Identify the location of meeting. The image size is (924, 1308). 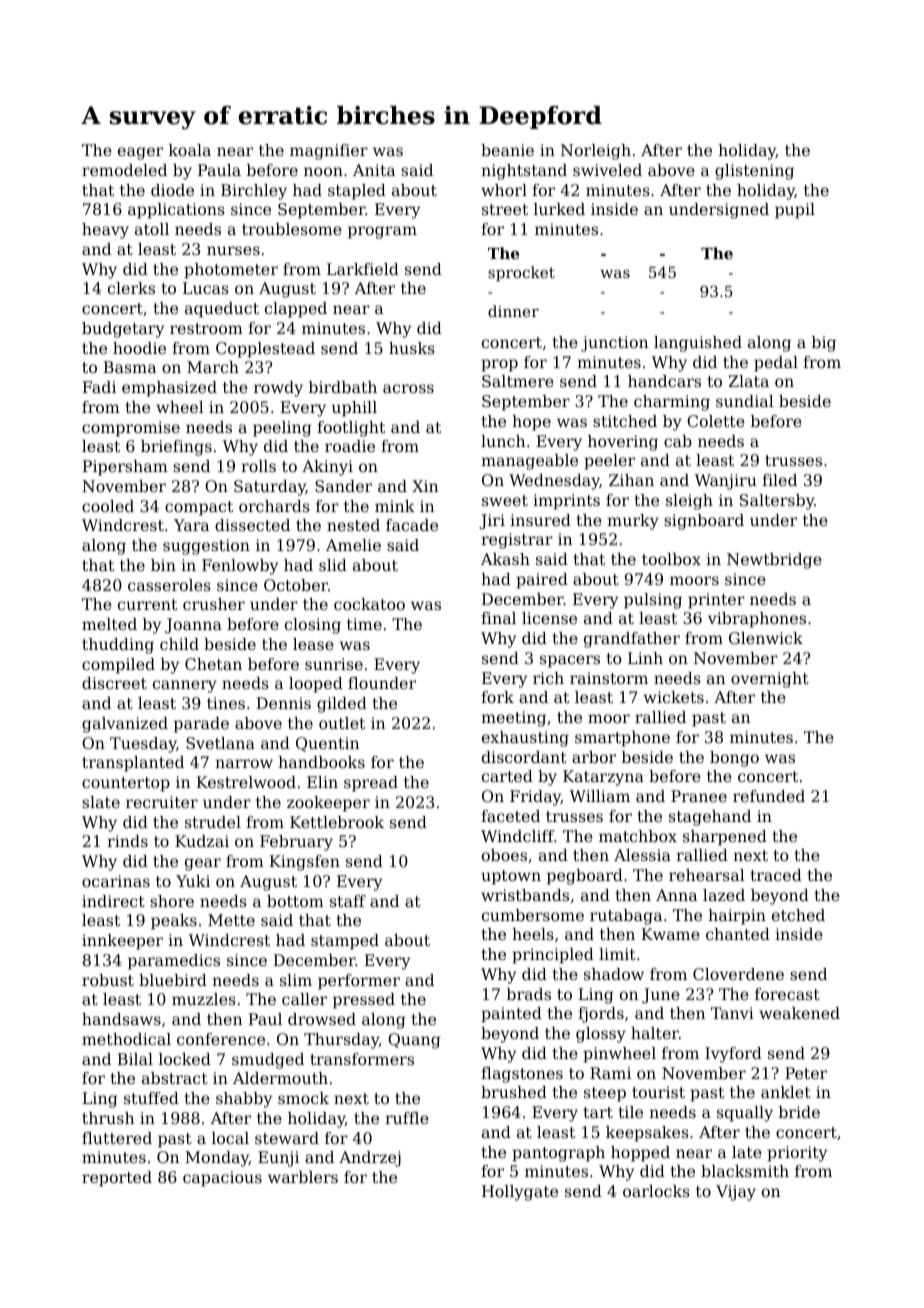
(513, 719).
